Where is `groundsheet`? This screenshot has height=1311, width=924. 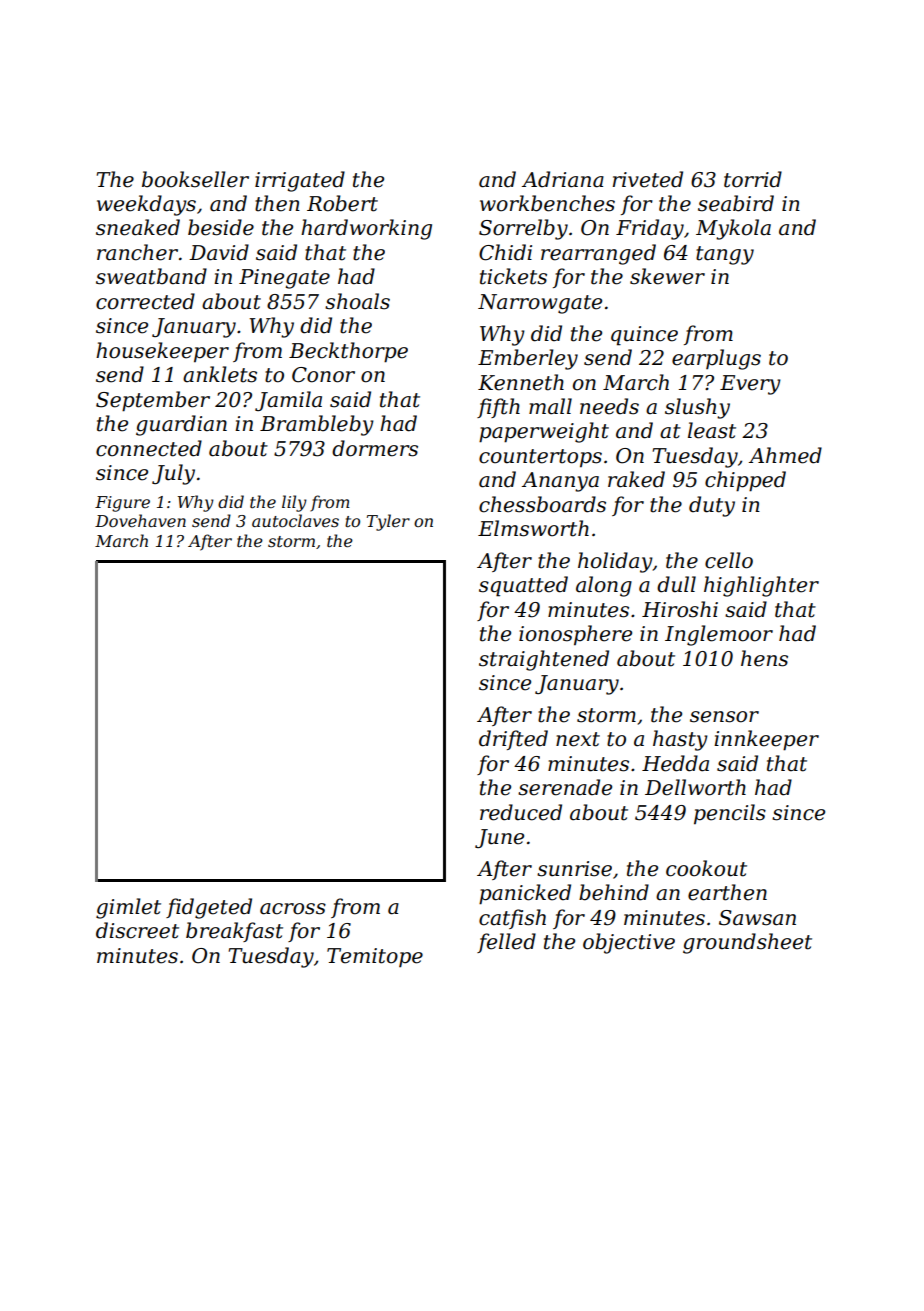 groundsheet is located at coordinates (747, 943).
